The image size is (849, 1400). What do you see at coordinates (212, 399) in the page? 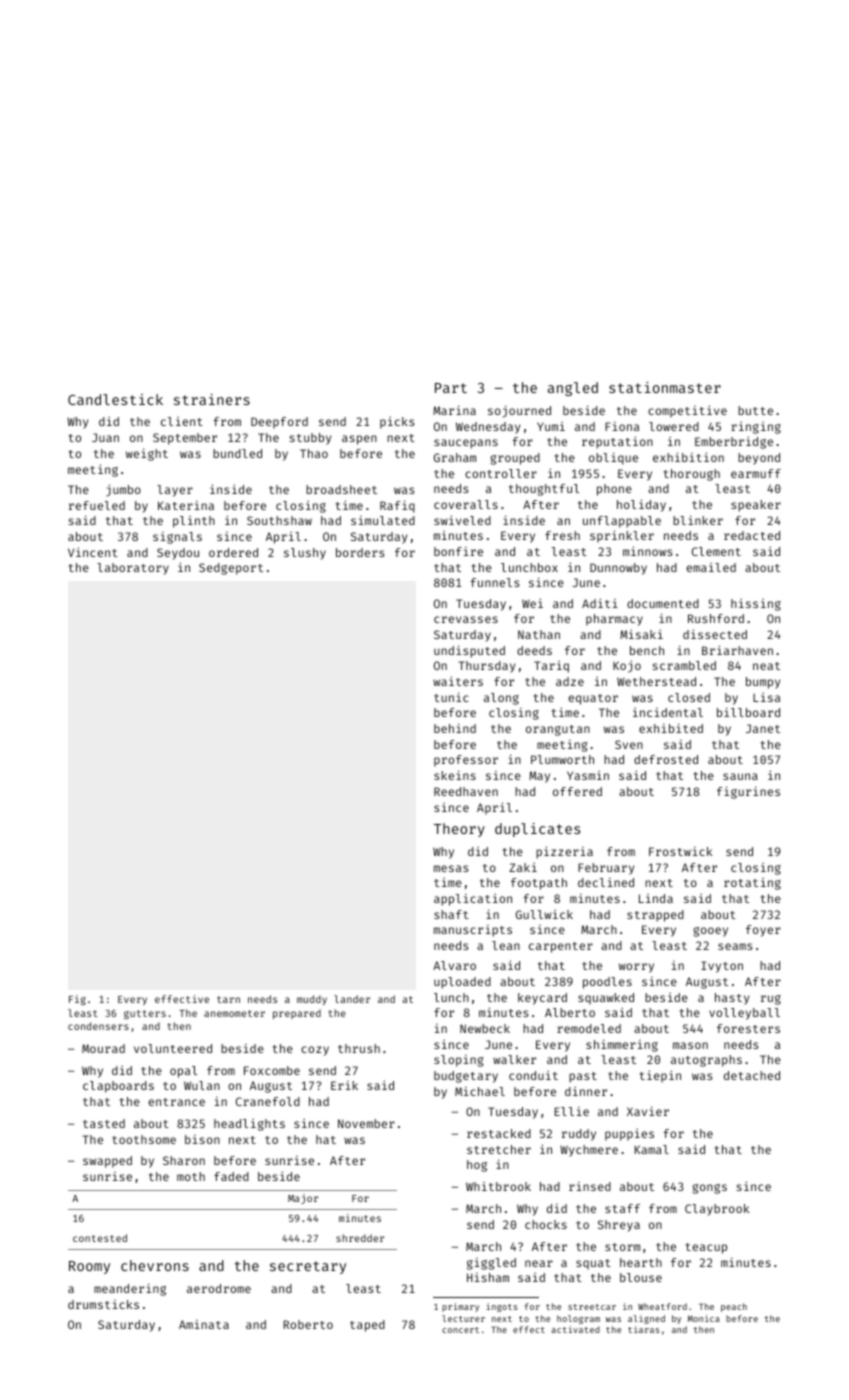
I see `strainers` at bounding box center [212, 399].
